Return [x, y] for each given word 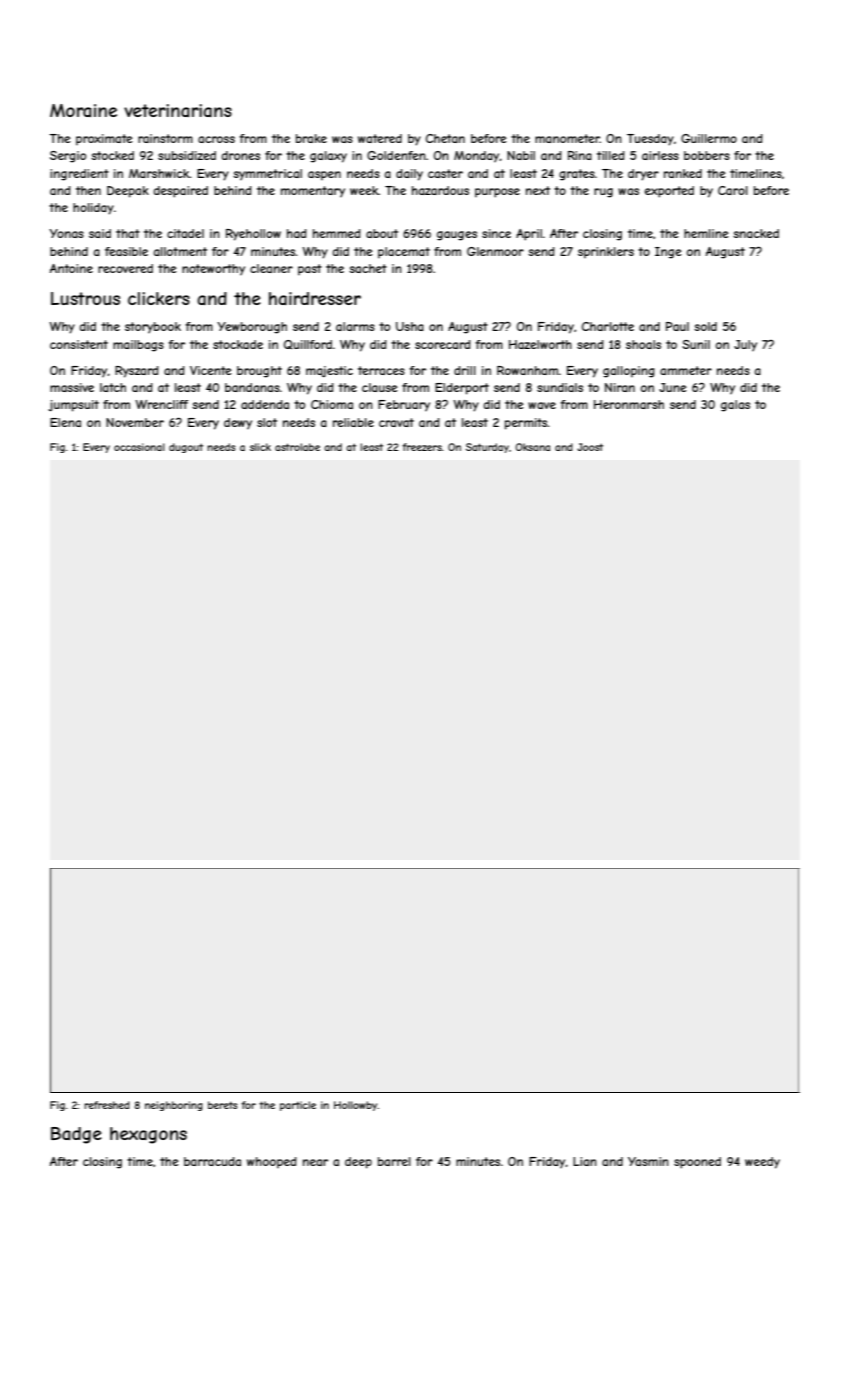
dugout [186, 448]
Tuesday [650, 140]
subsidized [187, 155]
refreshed [107, 1105]
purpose [497, 193]
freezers [422, 447]
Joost [590, 447]
